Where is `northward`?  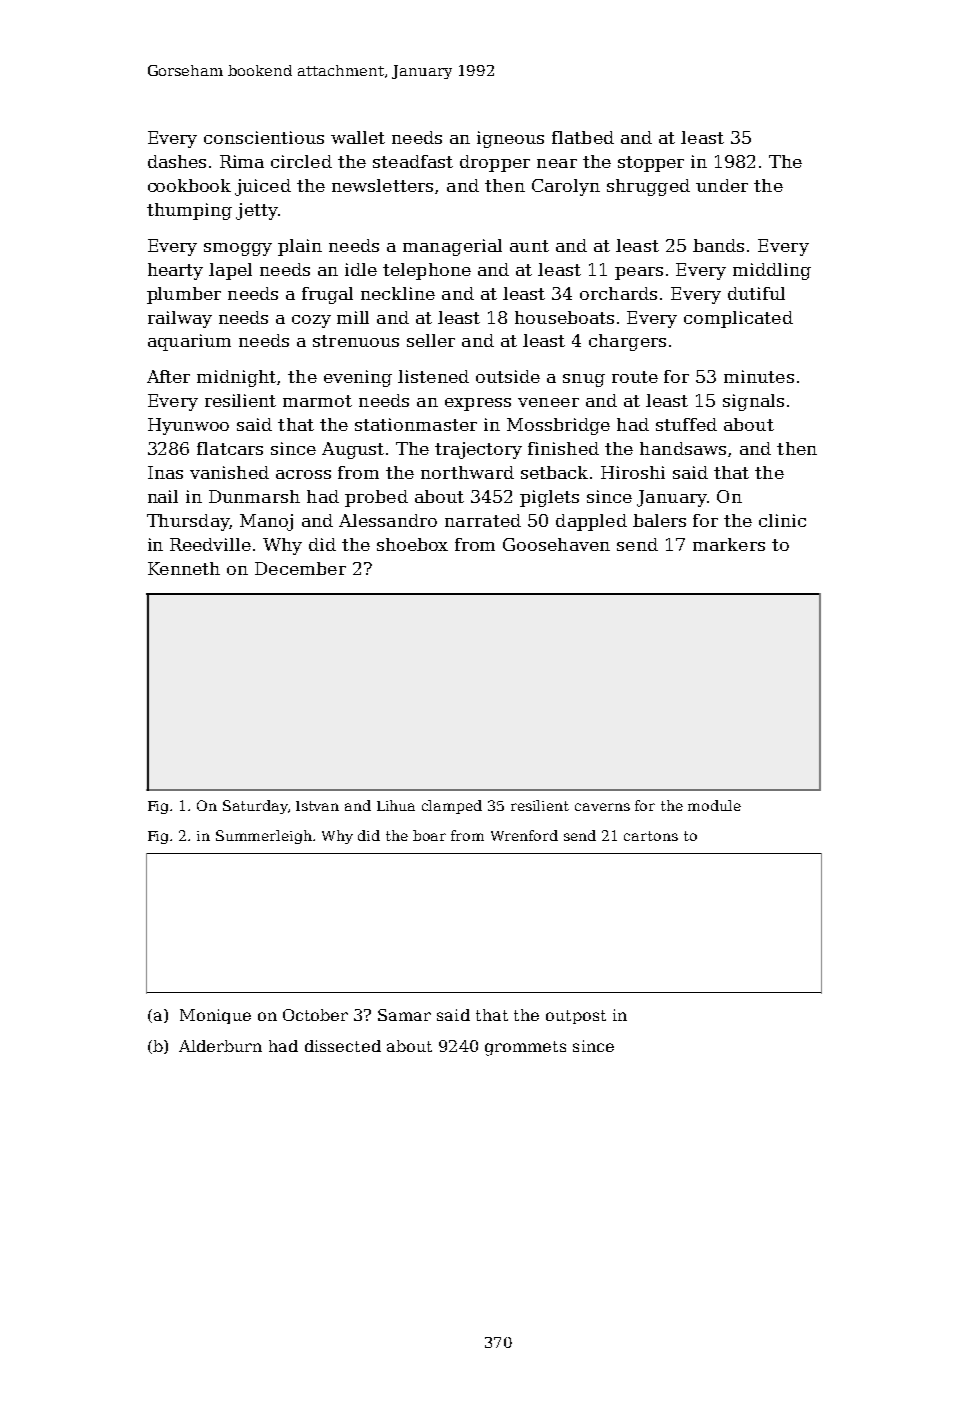 northward is located at coordinates (467, 472).
